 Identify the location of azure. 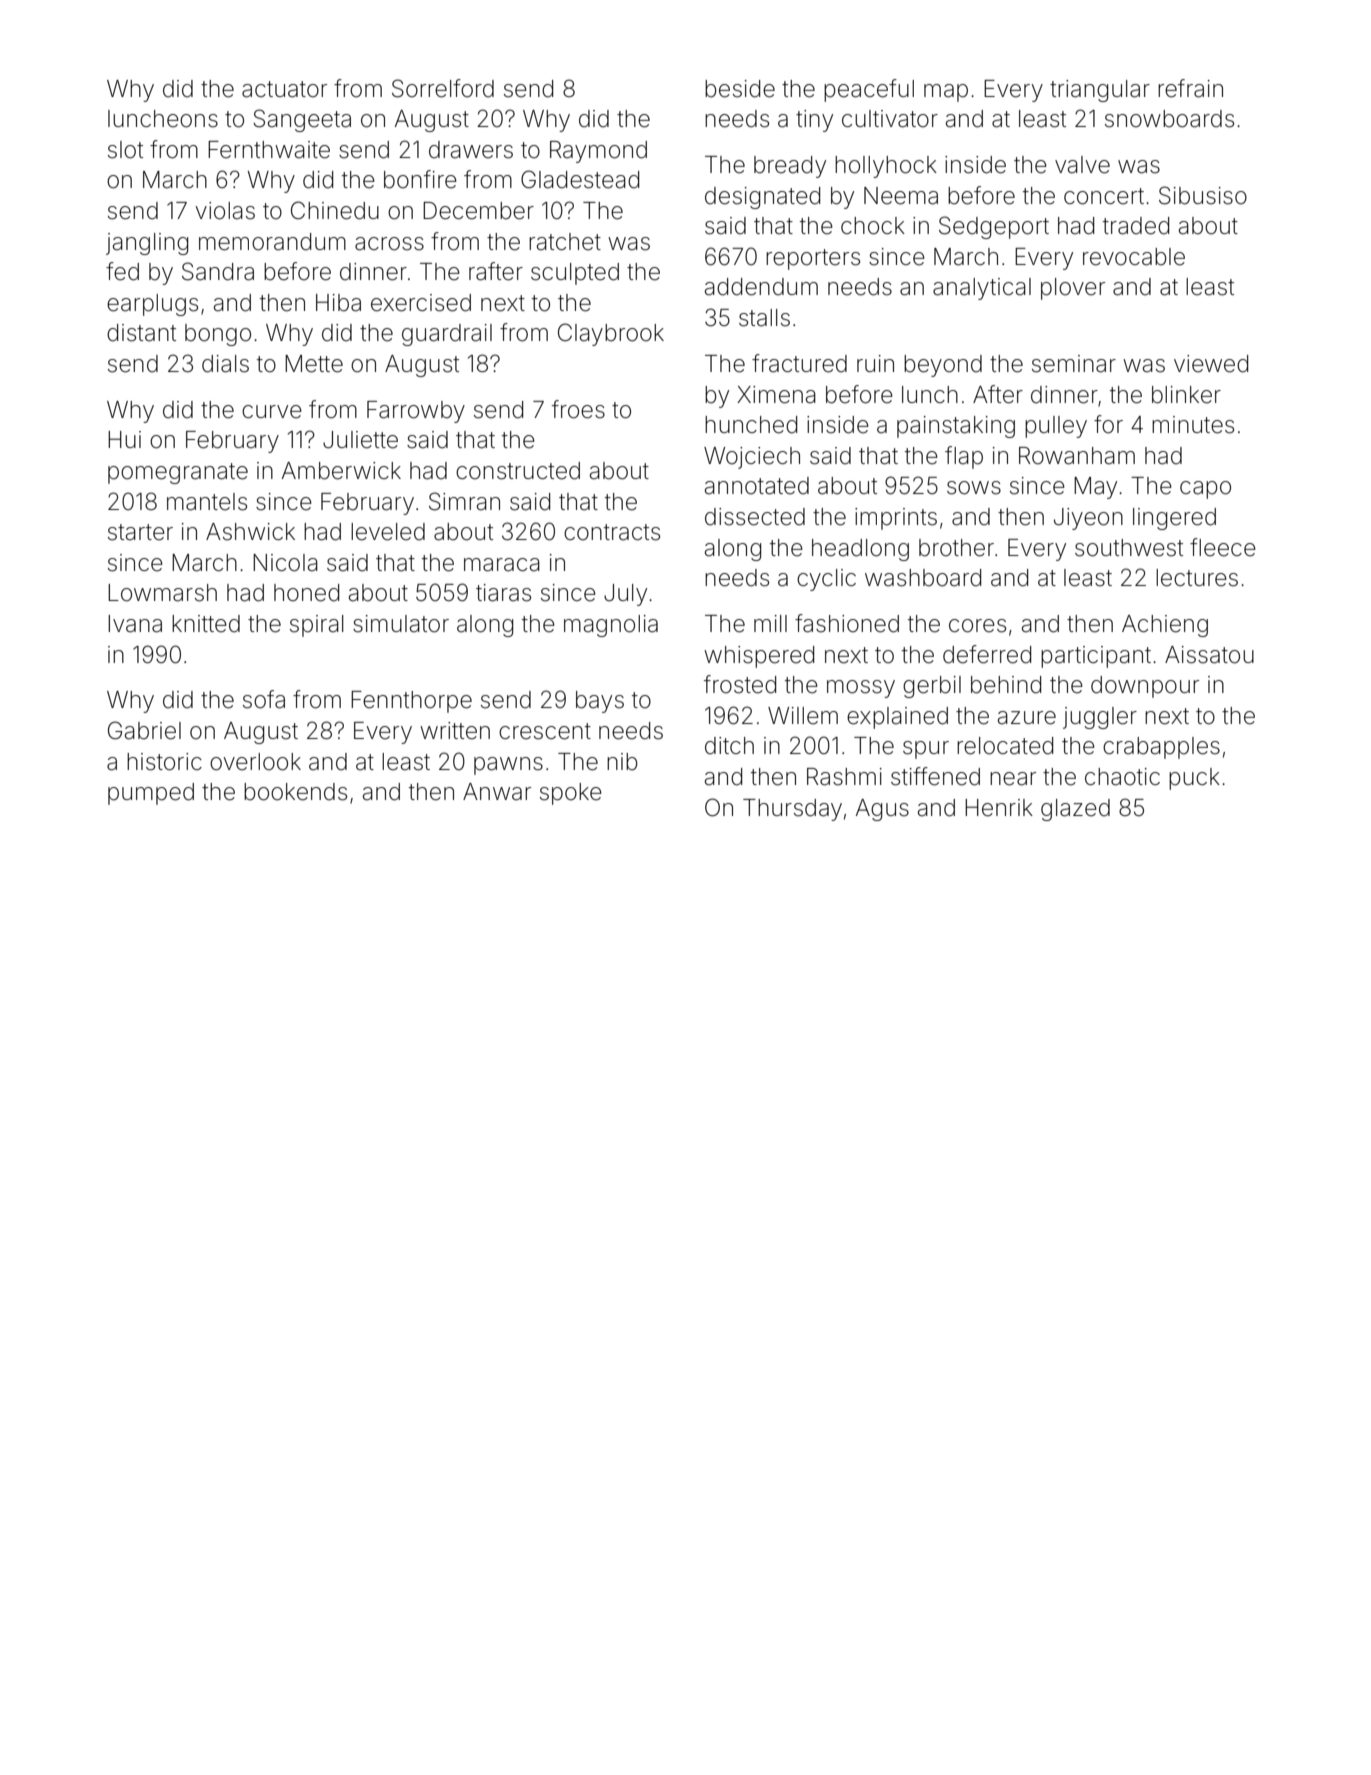
(1027, 718).
